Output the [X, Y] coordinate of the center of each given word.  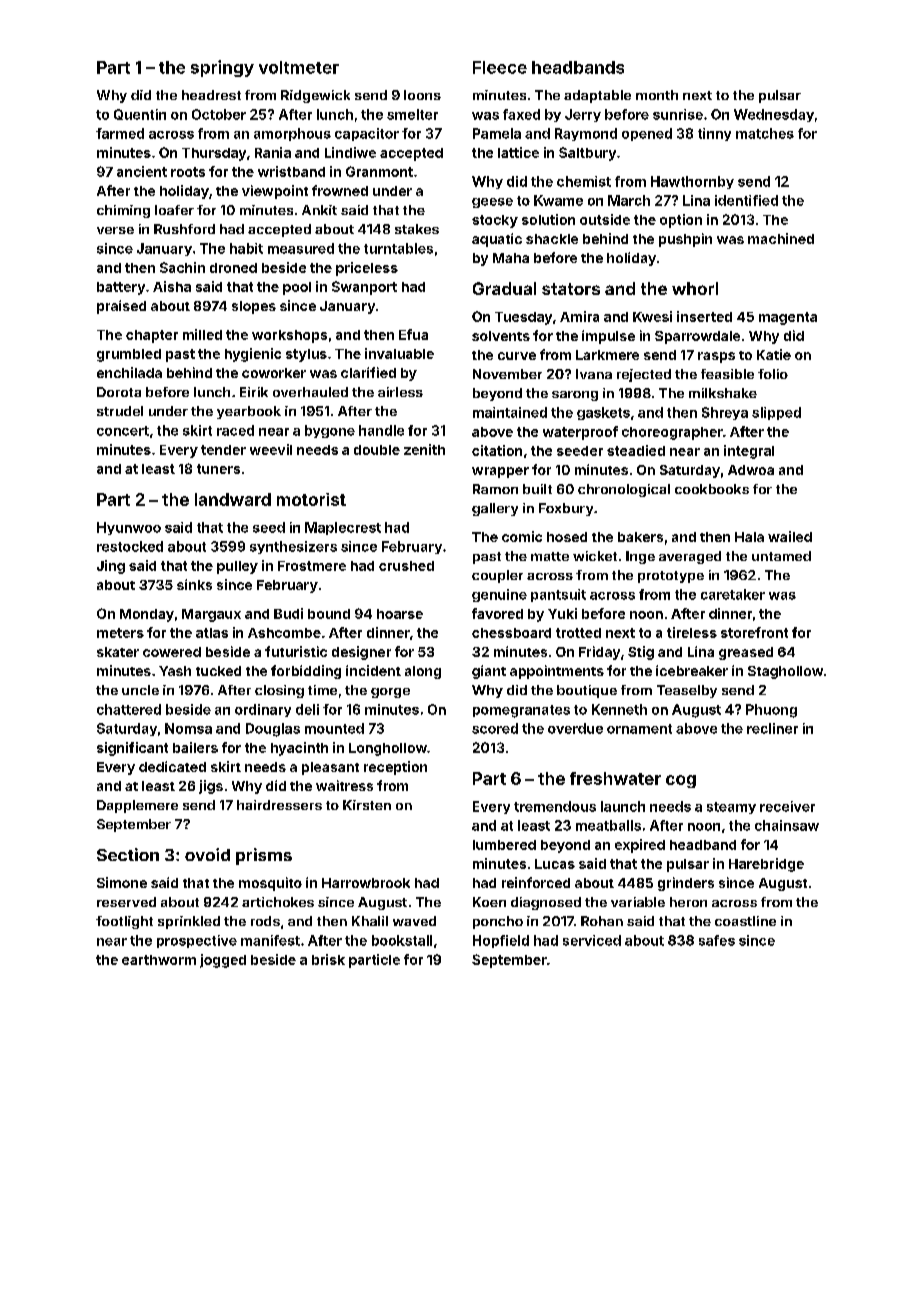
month [657, 95]
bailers [195, 747]
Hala [749, 537]
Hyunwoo [129, 528]
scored [495, 728]
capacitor [367, 134]
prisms [264, 856]
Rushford [184, 229]
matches [765, 133]
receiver [787, 806]
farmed [120, 133]
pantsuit [558, 595]
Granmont [379, 171]
